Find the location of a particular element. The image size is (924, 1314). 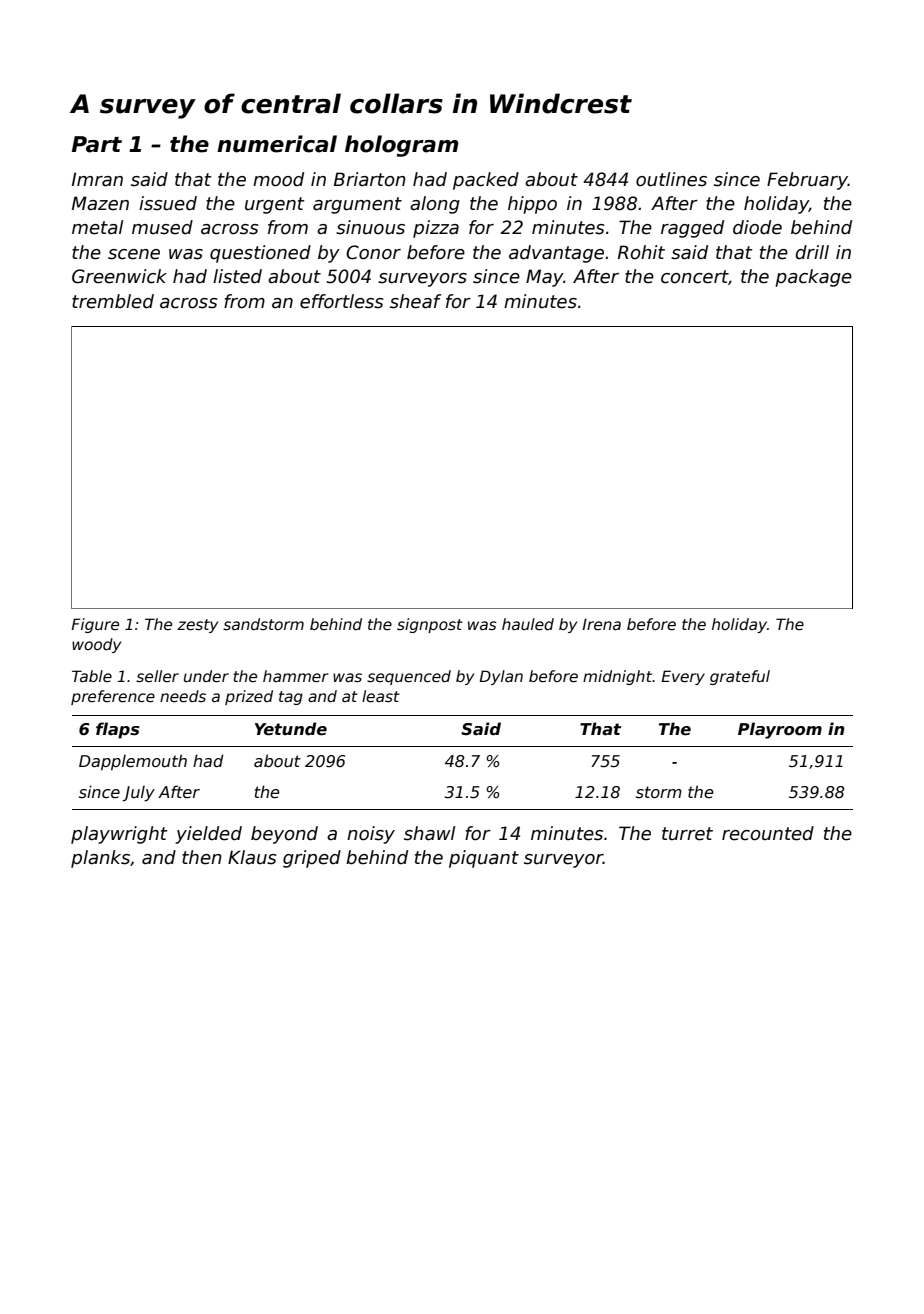

shawl is located at coordinates (429, 833).
